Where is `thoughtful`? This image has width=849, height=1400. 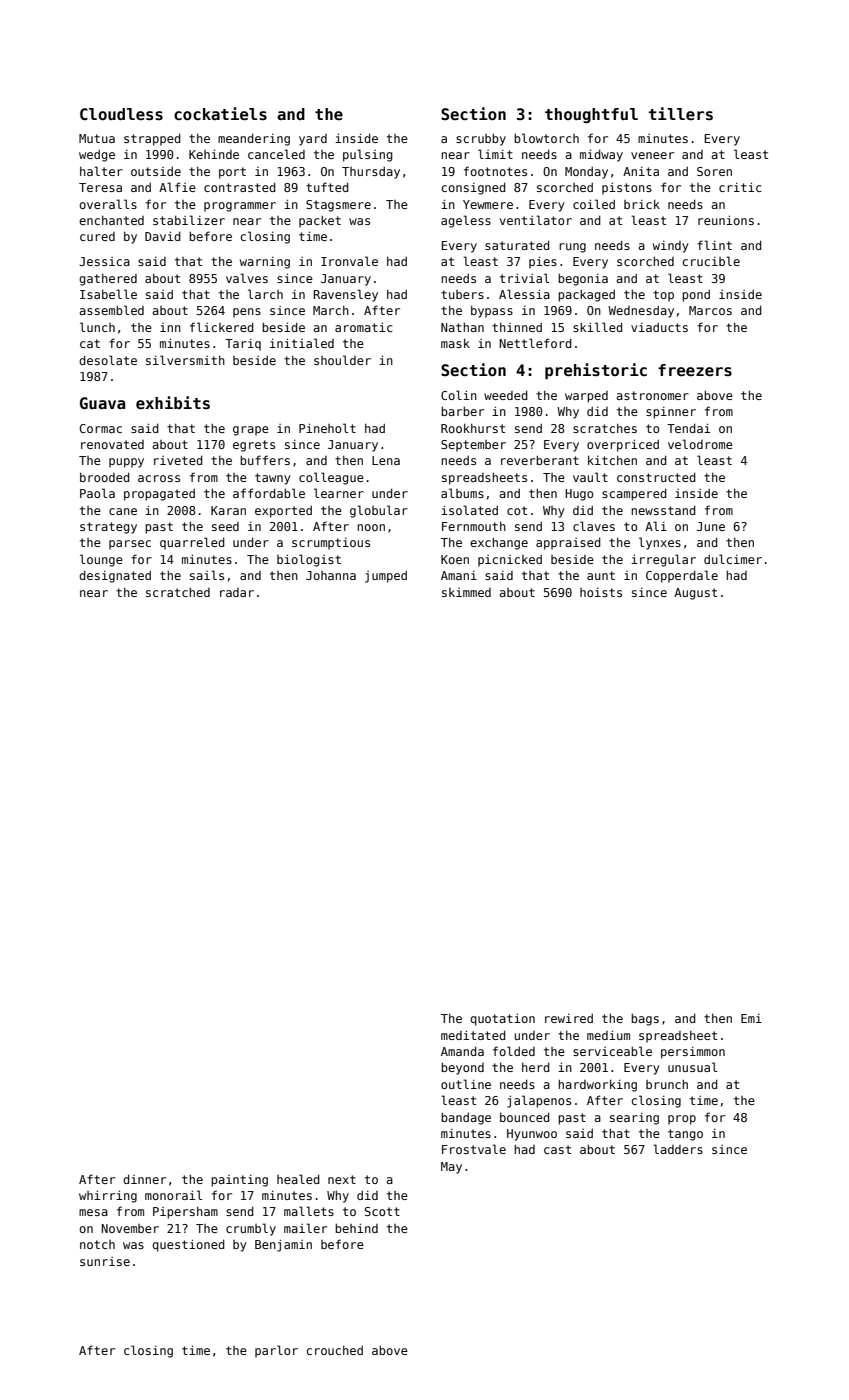 thoughtful is located at coordinates (591, 115).
